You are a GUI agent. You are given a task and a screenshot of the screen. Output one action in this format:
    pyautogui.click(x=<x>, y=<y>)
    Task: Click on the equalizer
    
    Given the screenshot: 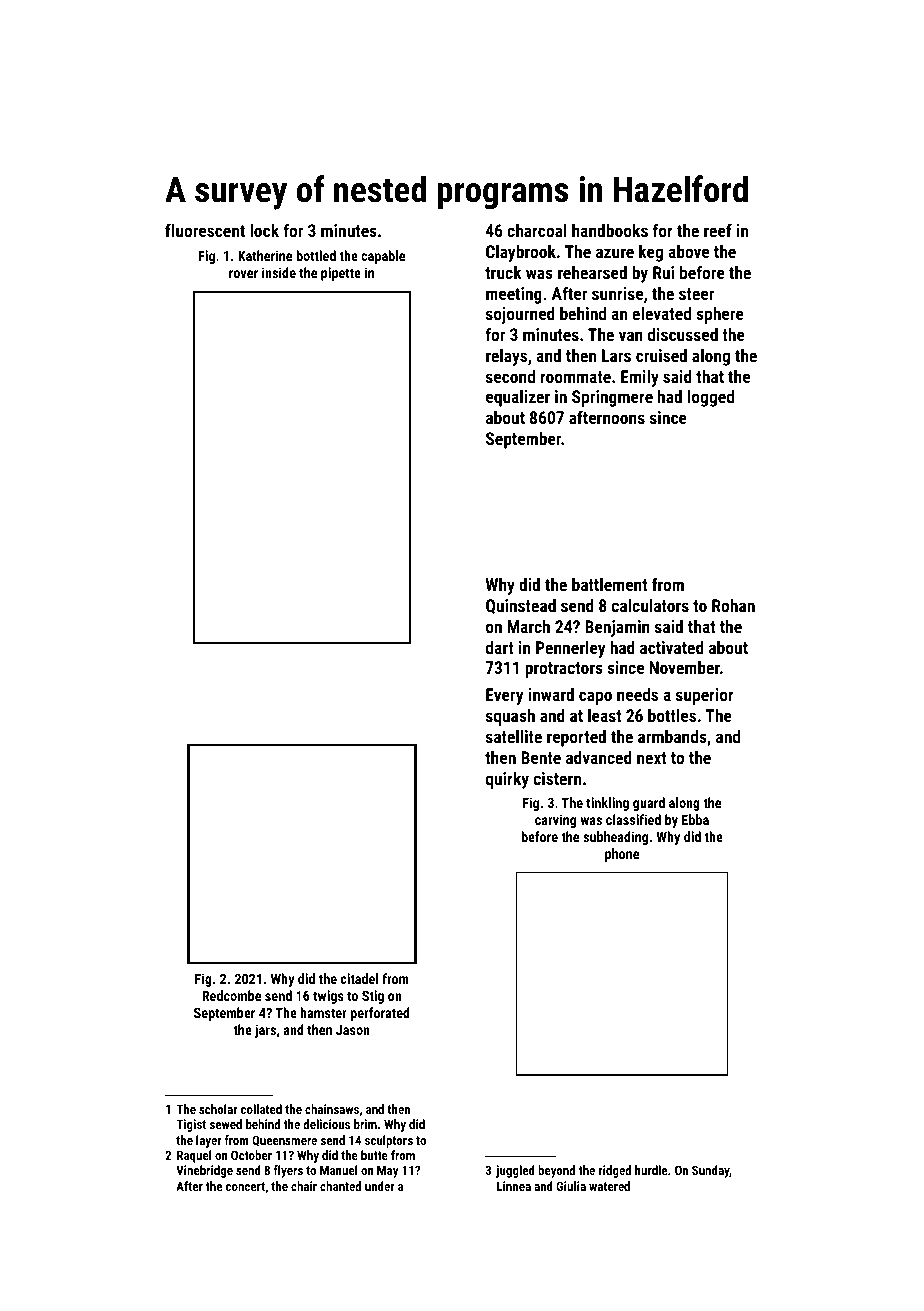 What is the action you would take?
    pyautogui.click(x=518, y=398)
